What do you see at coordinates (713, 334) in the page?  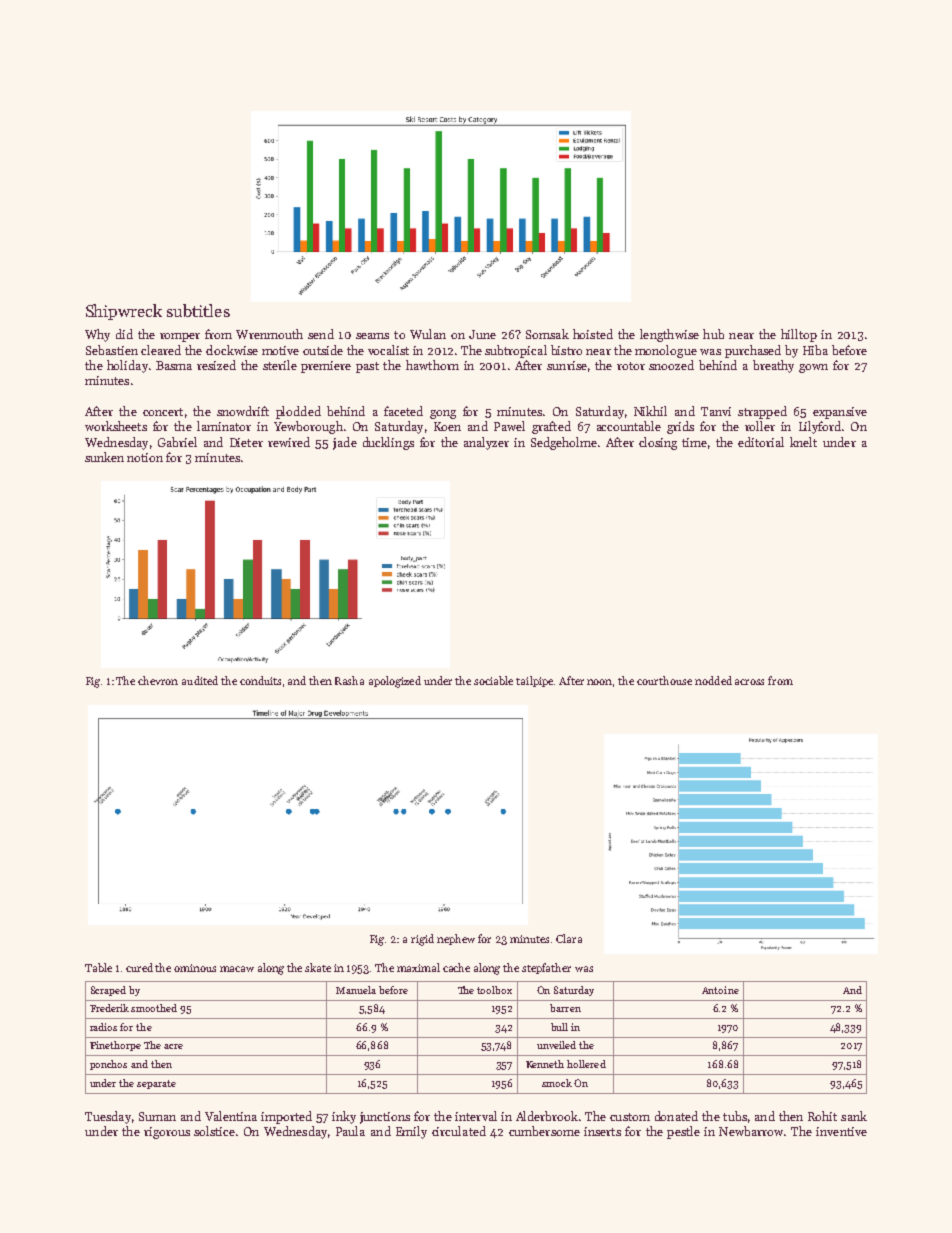 I see `hub` at bounding box center [713, 334].
